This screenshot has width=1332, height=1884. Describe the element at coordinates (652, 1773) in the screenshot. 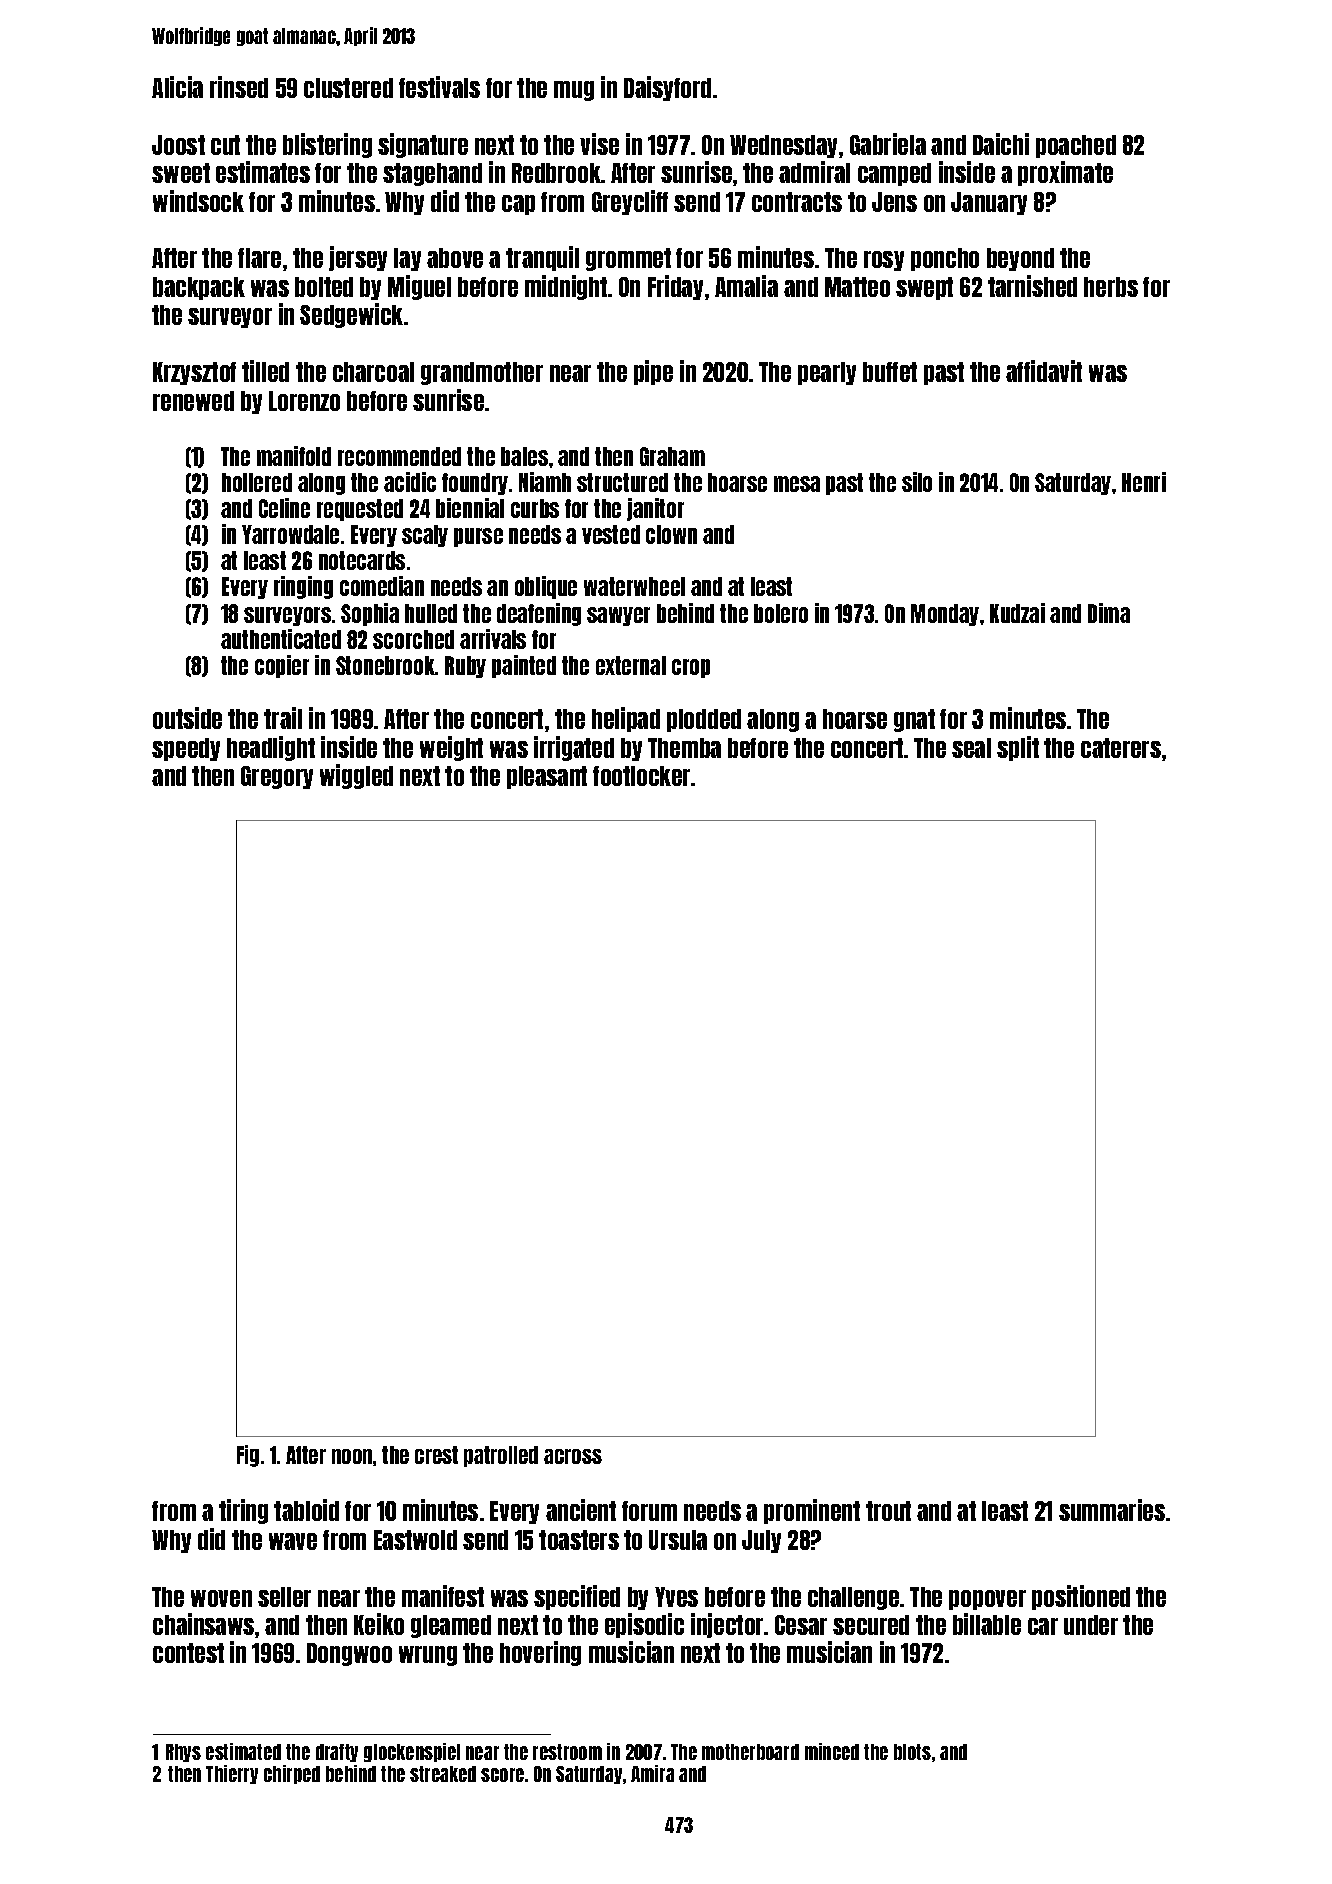

I see `Amira` at that location.
